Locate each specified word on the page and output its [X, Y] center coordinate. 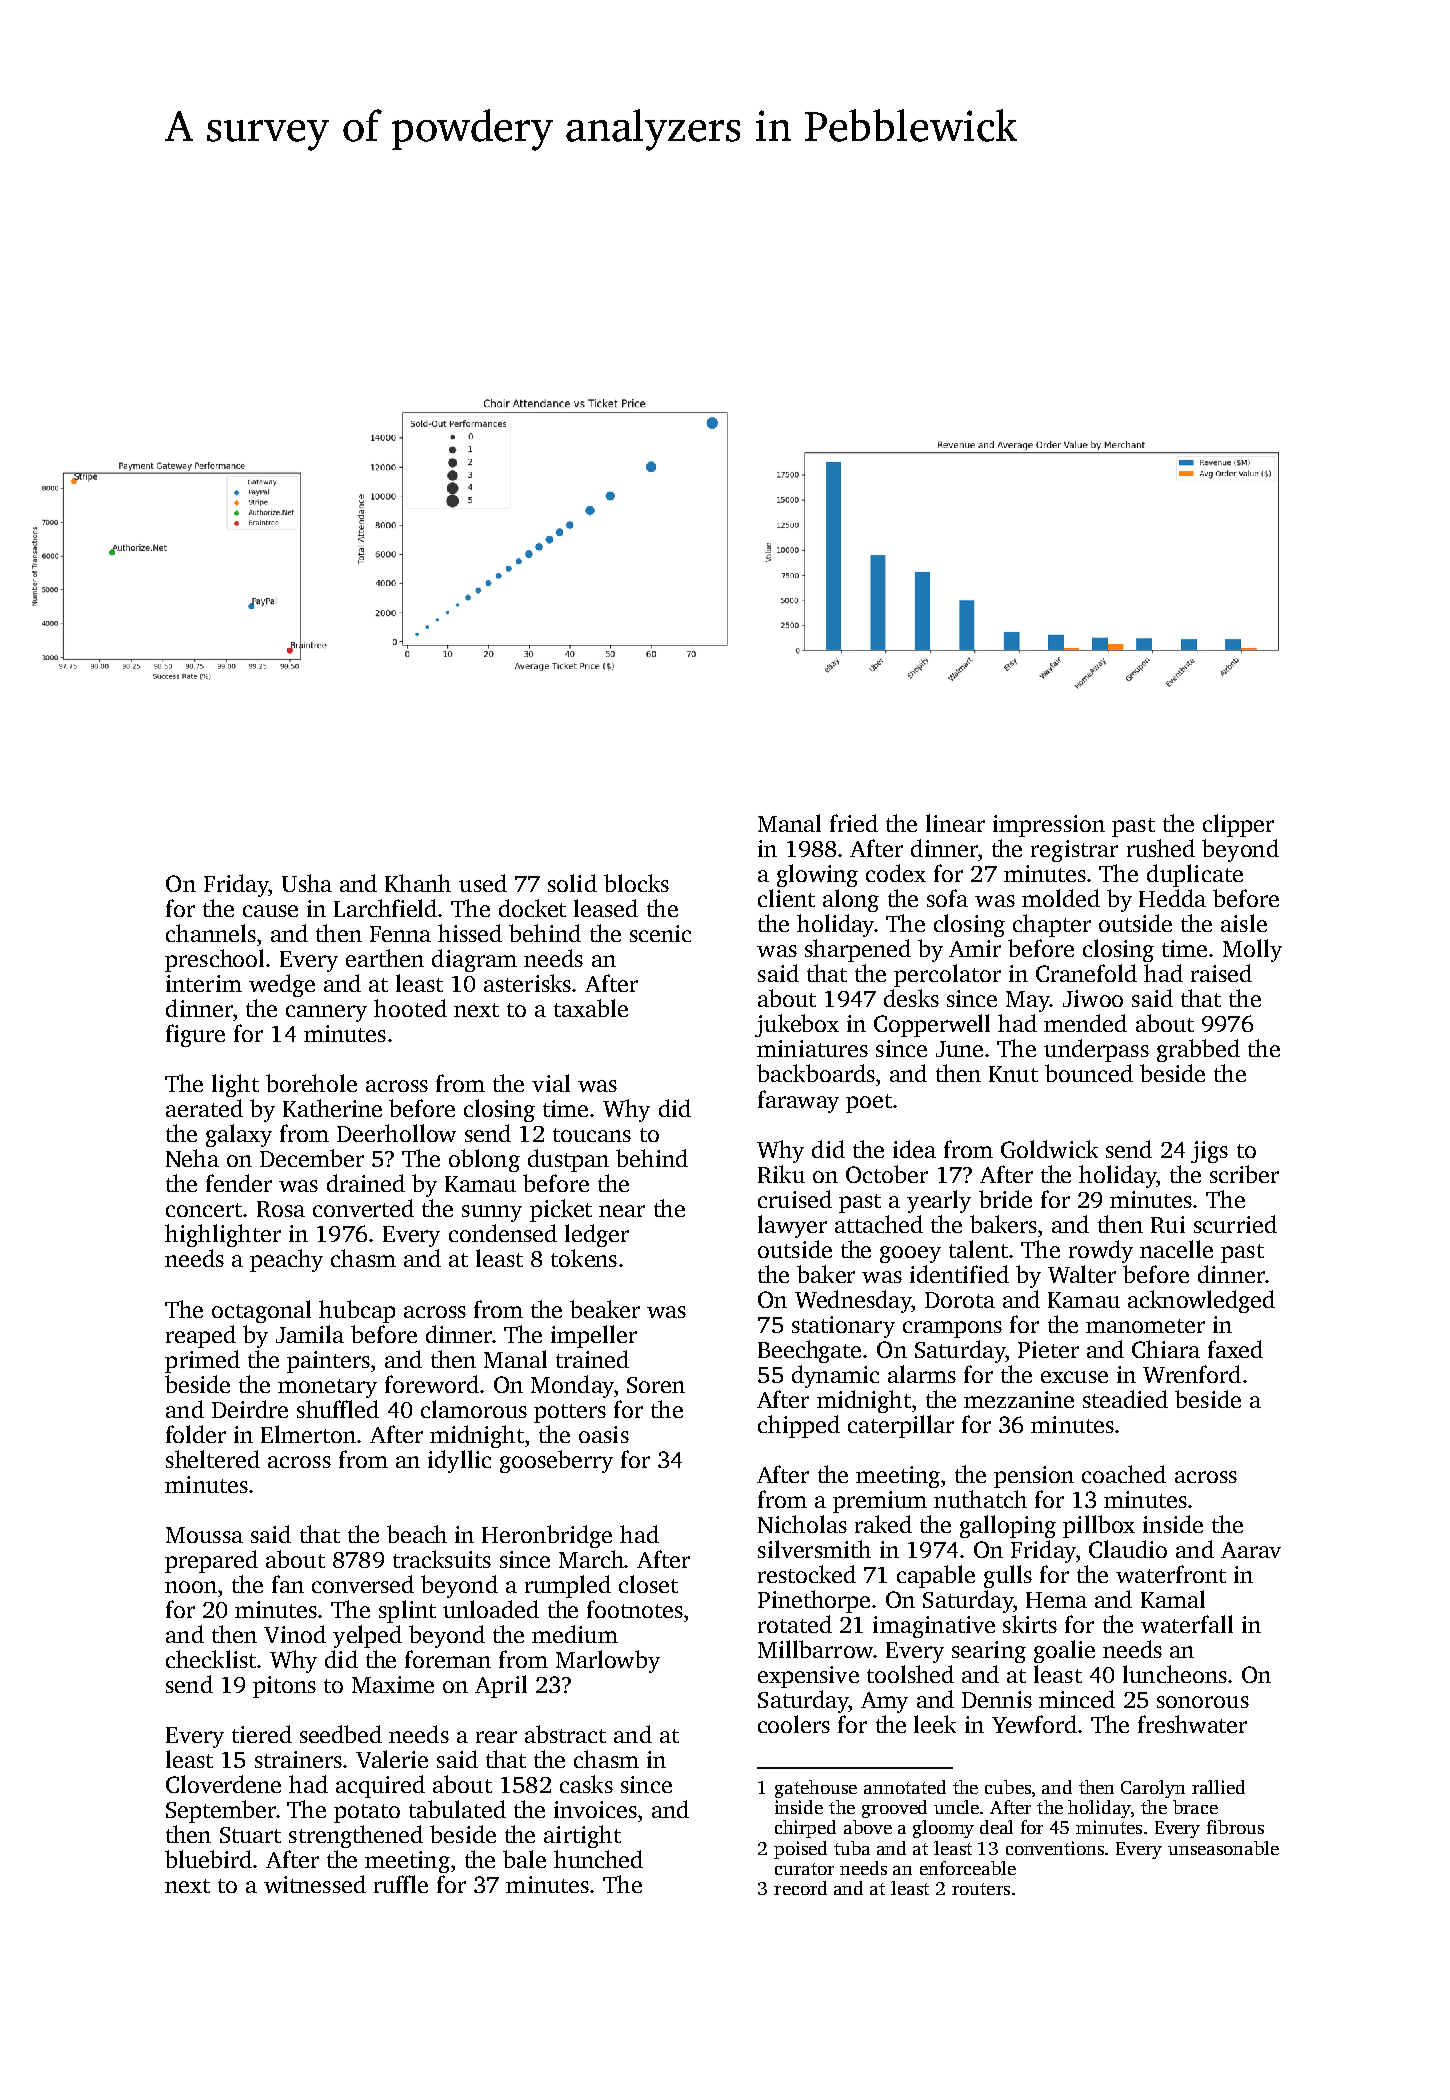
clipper [1238, 825]
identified [959, 1274]
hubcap [357, 1311]
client [786, 898]
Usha [307, 883]
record [800, 1888]
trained [592, 1359]
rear [496, 1737]
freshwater [1192, 1724]
